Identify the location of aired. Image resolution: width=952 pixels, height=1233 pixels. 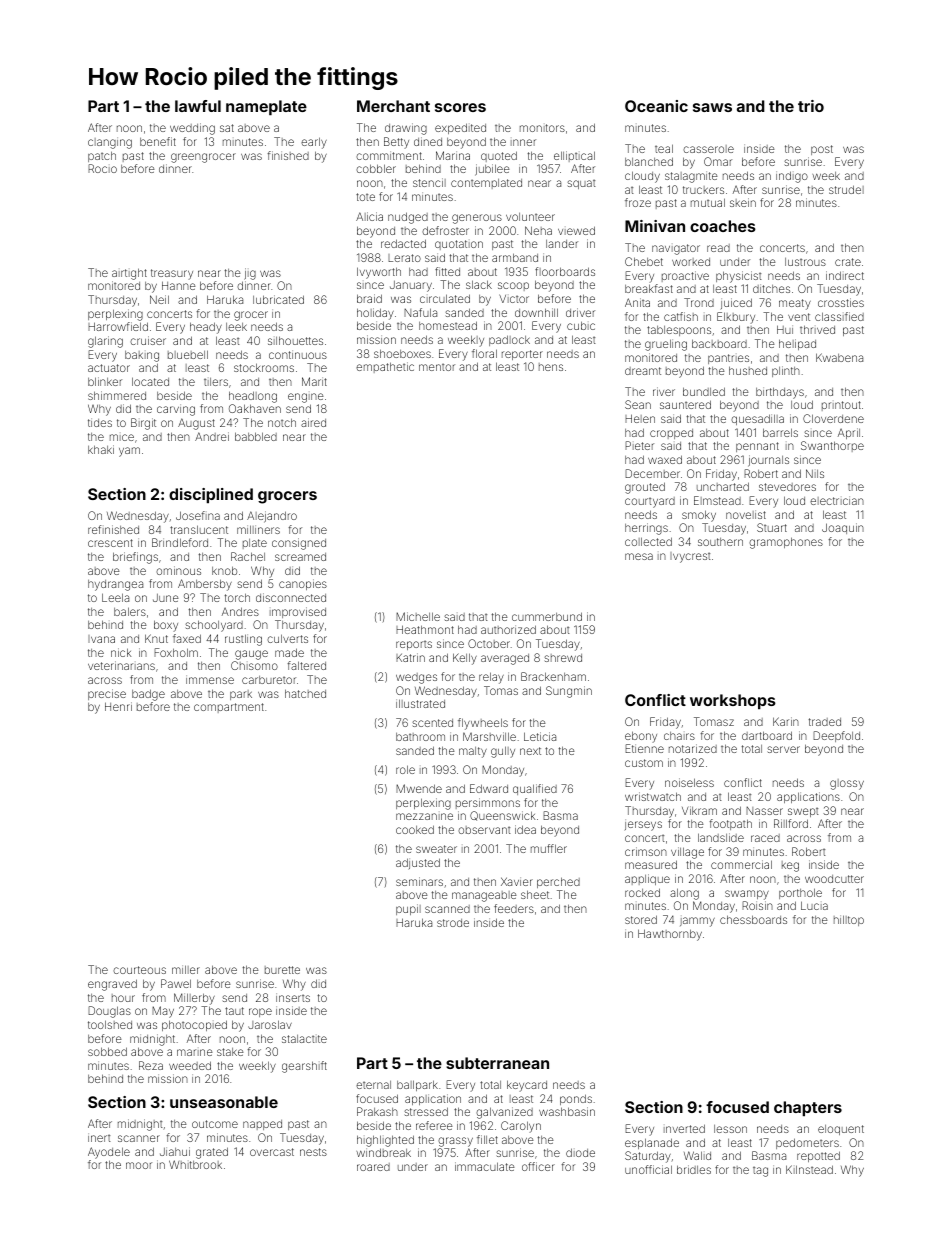
(313, 422).
